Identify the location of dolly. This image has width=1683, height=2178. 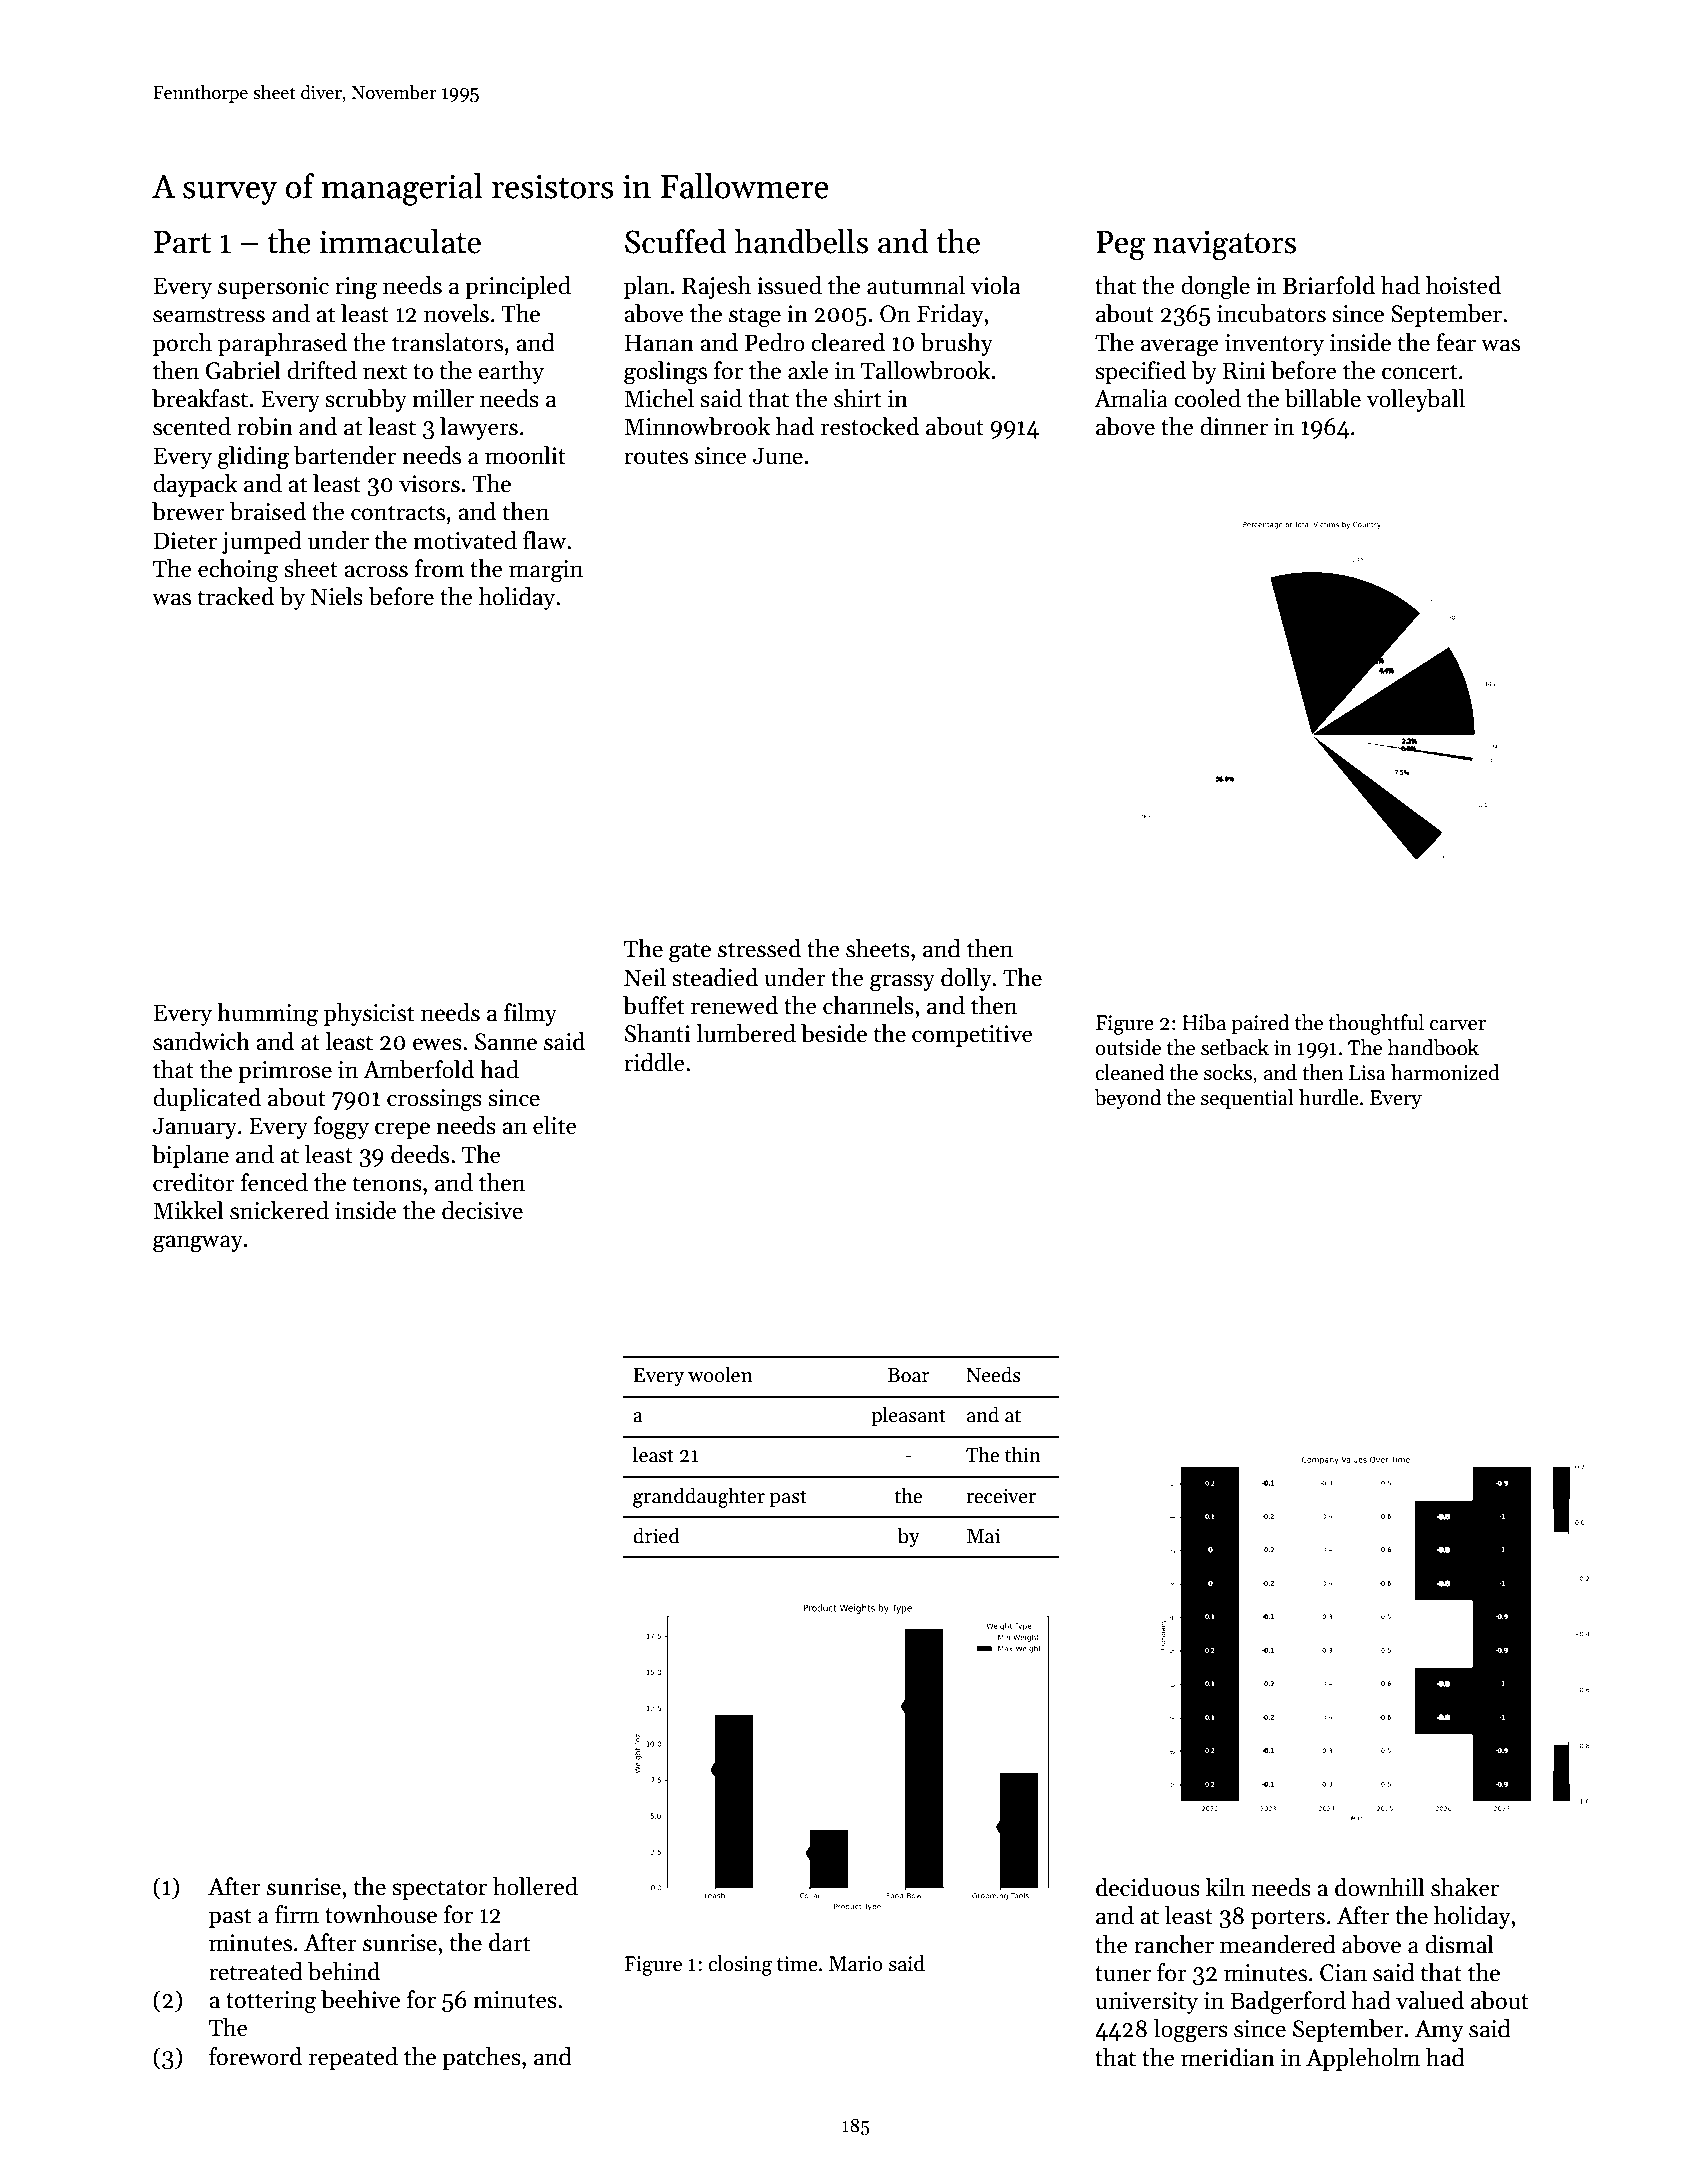
(966, 979).
